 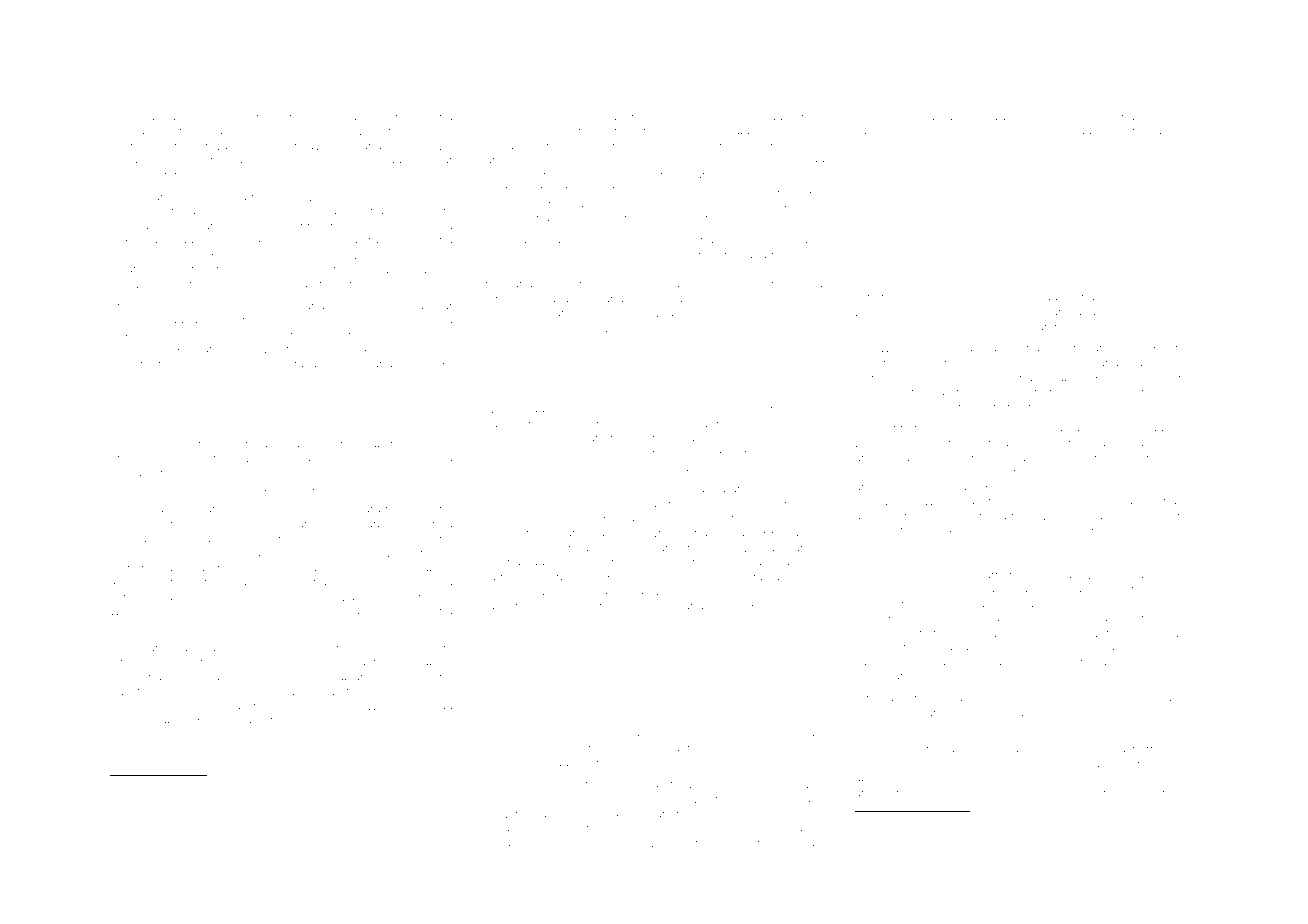 I want to click on snowbank, so click(x=1154, y=297).
